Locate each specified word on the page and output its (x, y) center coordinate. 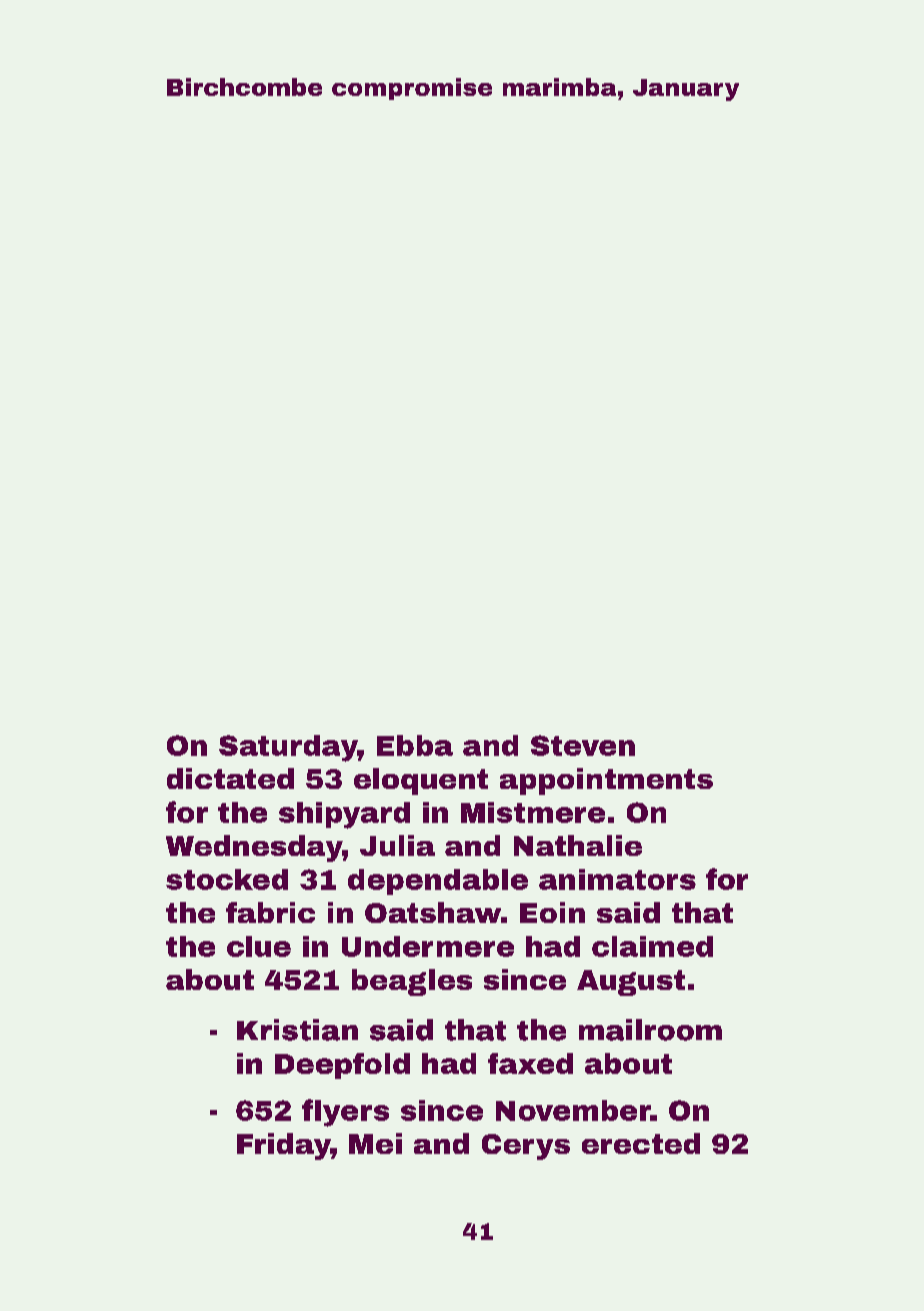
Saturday (288, 748)
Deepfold (342, 1066)
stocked (227, 879)
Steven (583, 745)
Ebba (415, 745)
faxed (530, 1063)
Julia (397, 845)
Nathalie (578, 845)
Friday (284, 1146)
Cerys (526, 1147)
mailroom (650, 1030)
